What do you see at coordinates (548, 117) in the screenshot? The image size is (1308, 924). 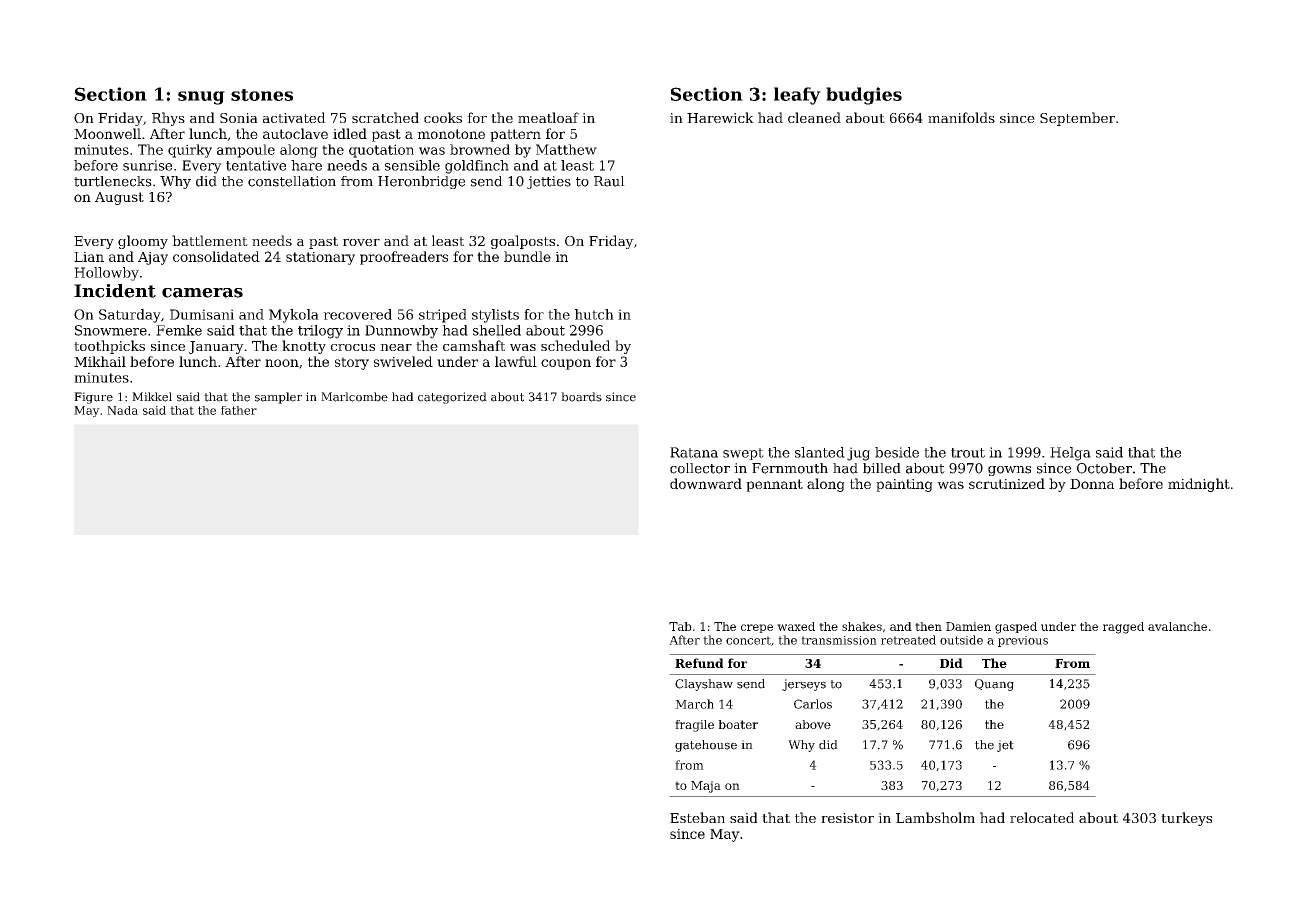 I see `meatloaf` at bounding box center [548, 117].
